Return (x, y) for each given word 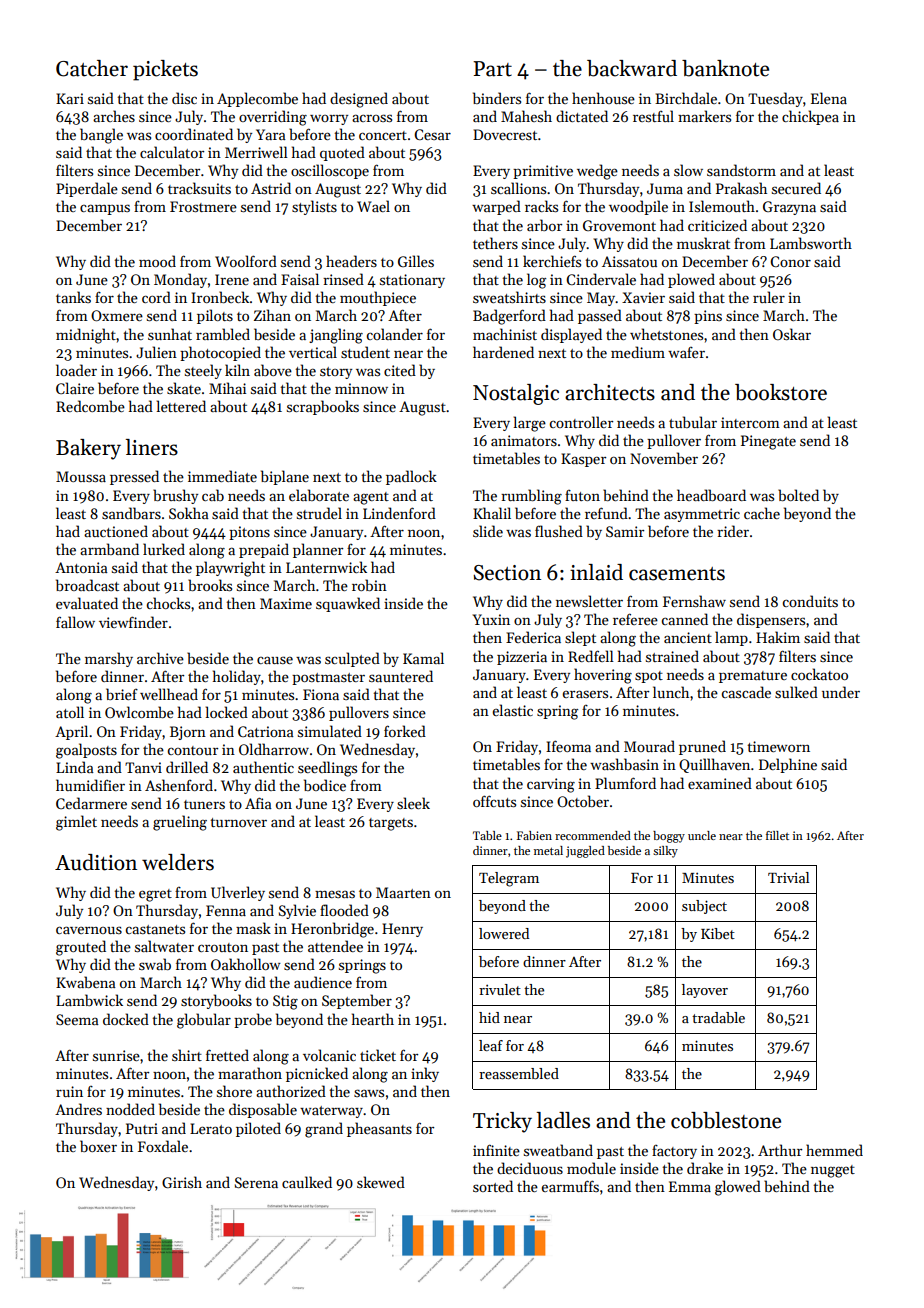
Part (492, 69)
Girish (182, 1182)
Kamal (423, 658)
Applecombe (257, 99)
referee (635, 619)
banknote (725, 68)
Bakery (88, 449)
